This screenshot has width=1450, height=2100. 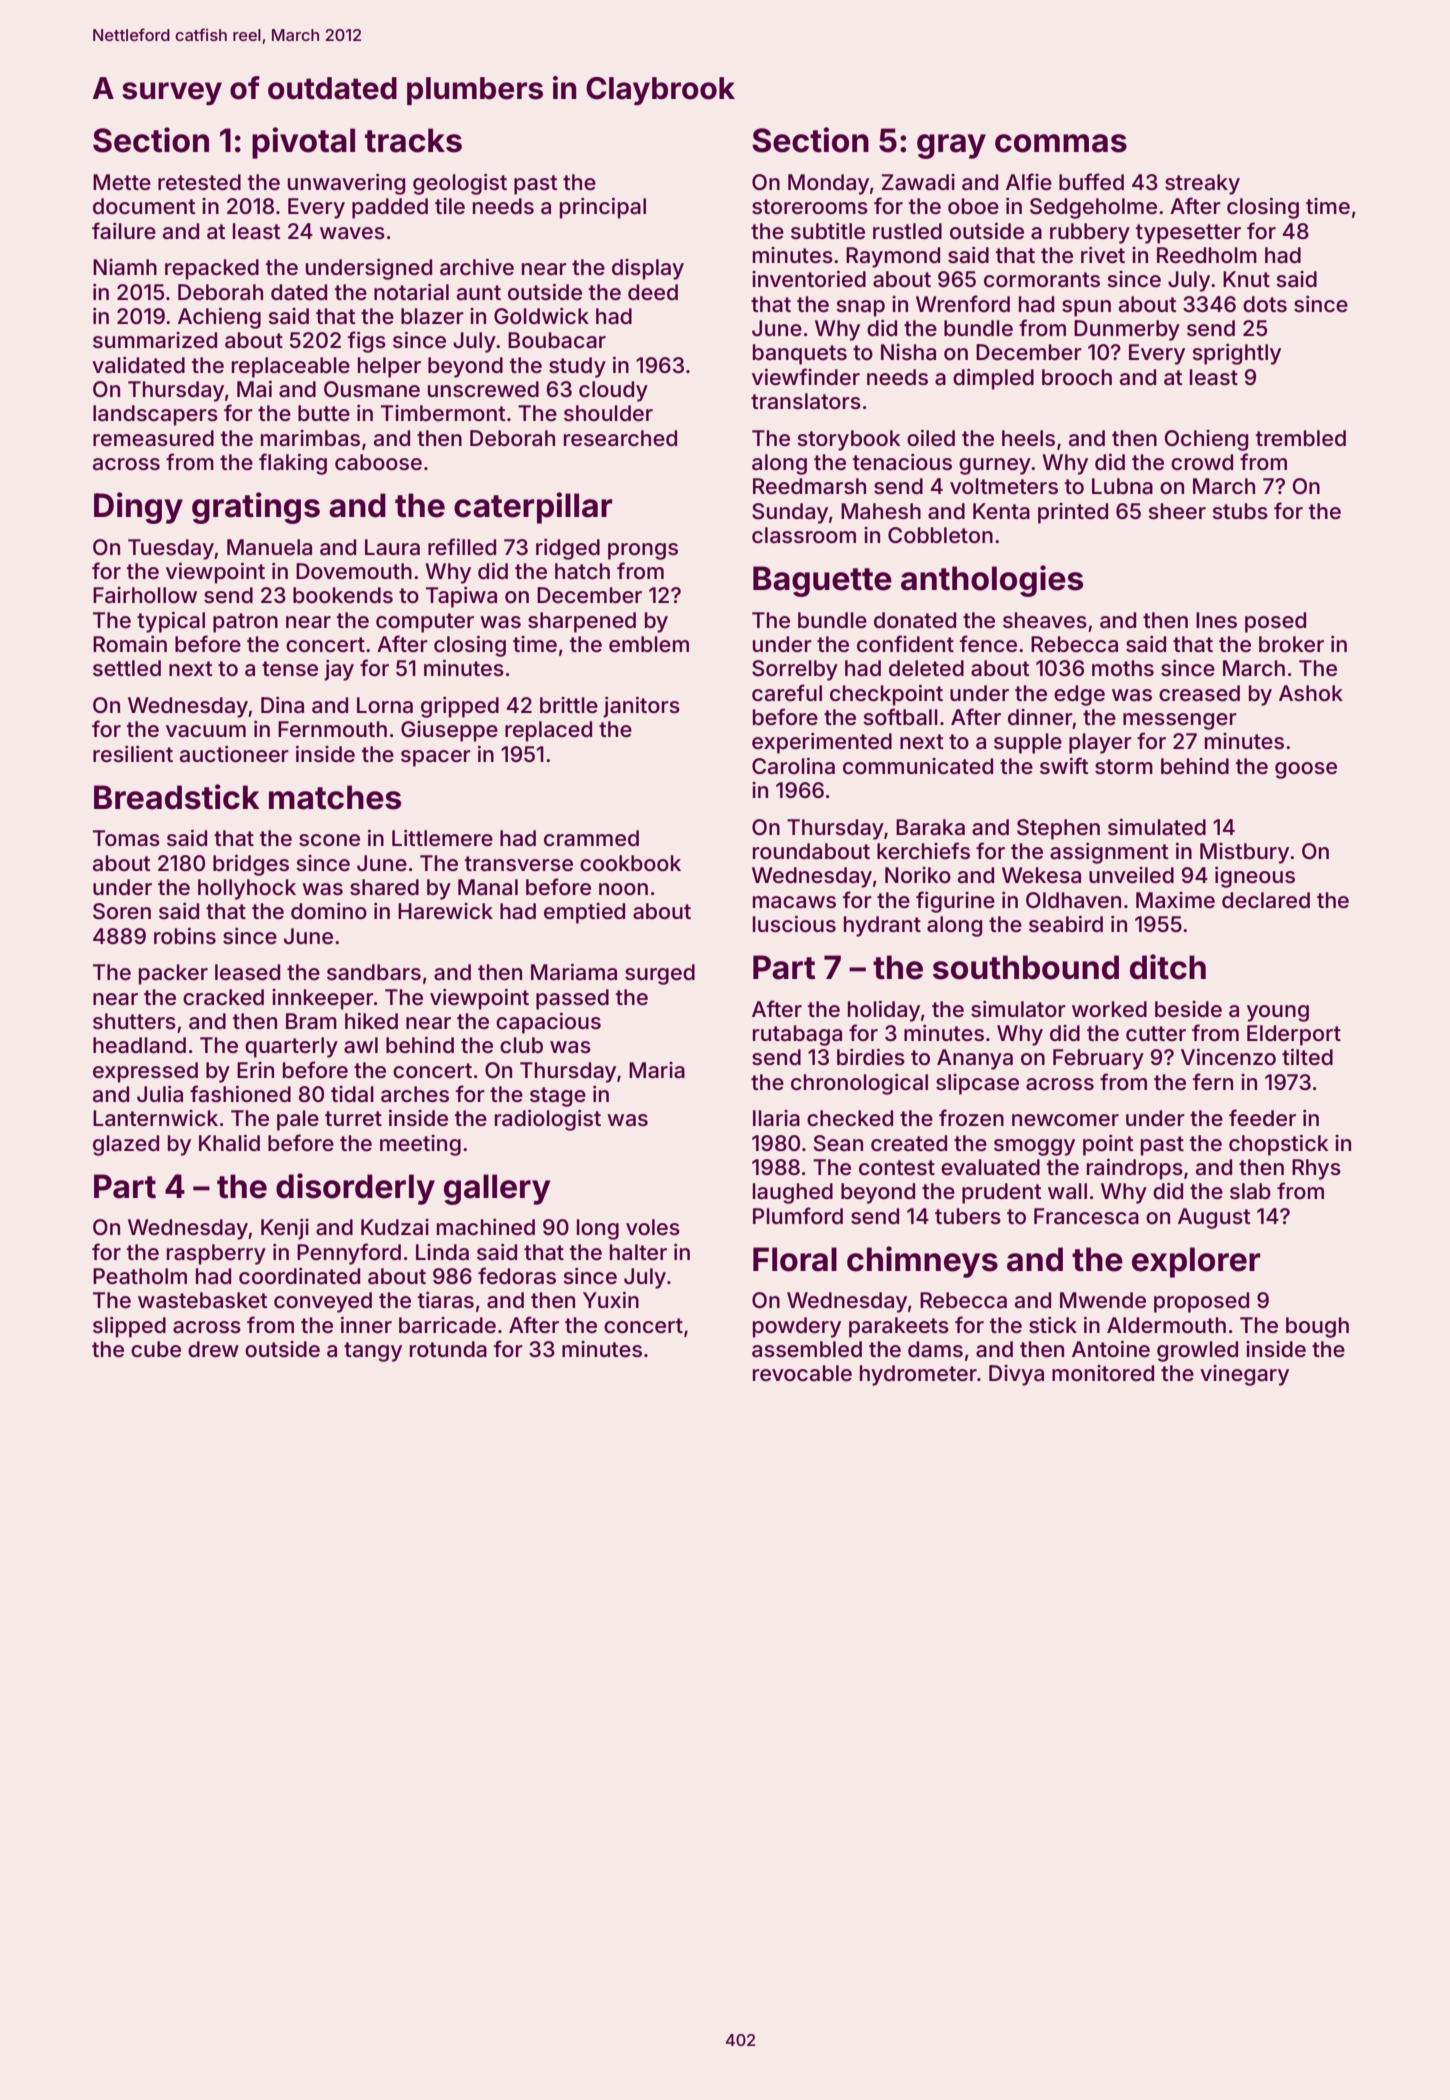 What do you see at coordinates (533, 508) in the screenshot?
I see `caterpillar` at bounding box center [533, 508].
